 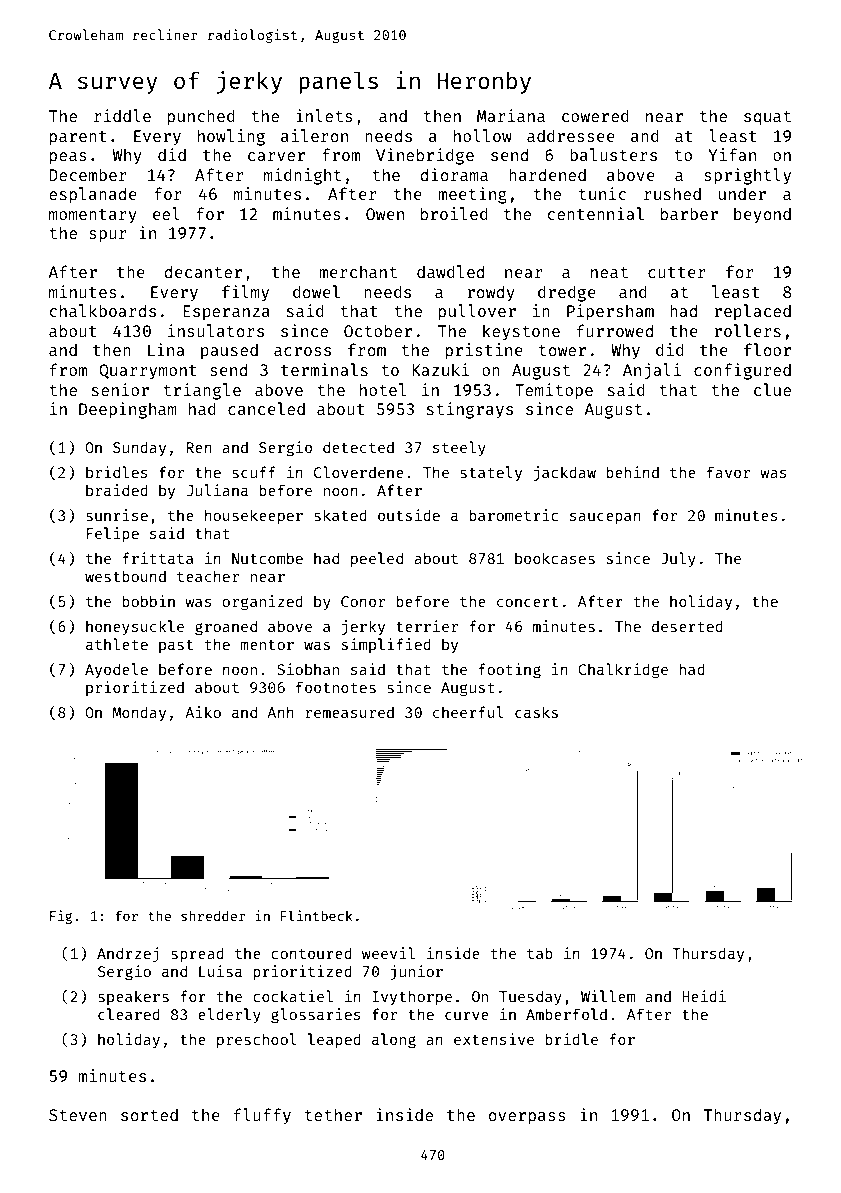 I want to click on decanter, so click(x=203, y=271).
